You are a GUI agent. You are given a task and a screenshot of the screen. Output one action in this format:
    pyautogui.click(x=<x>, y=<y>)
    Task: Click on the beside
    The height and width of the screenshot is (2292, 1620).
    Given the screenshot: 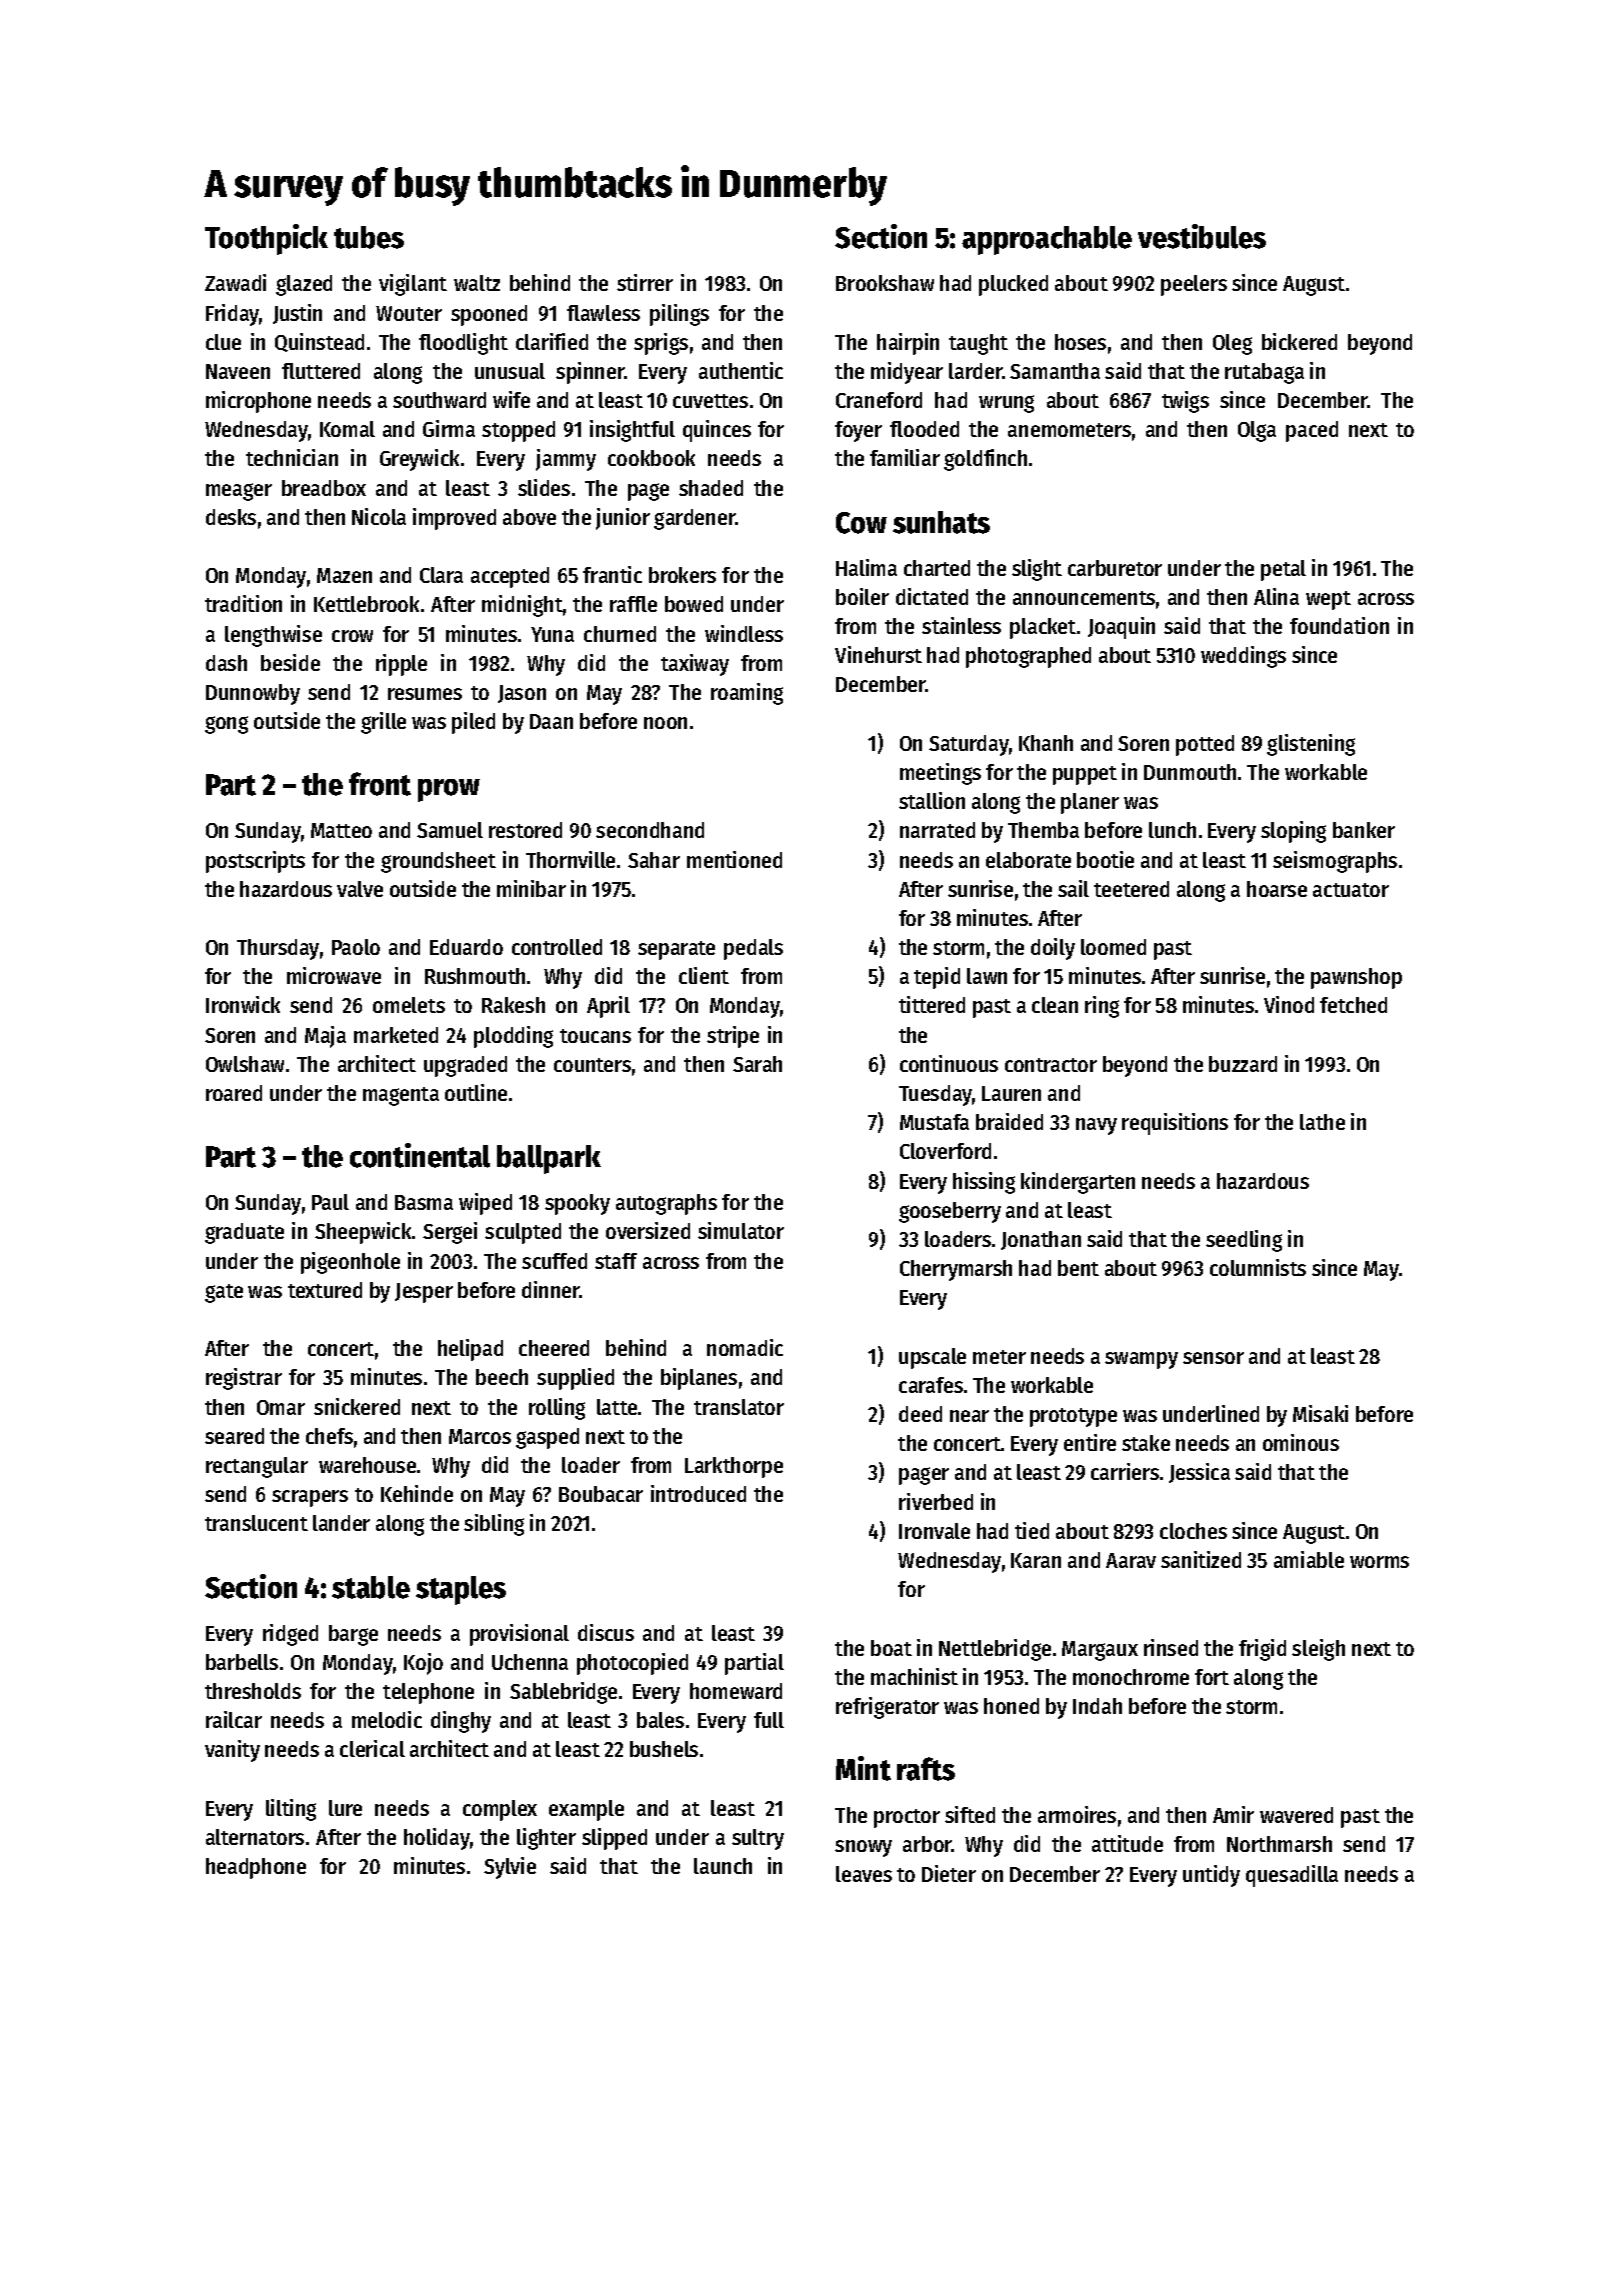 What is the action you would take?
    pyautogui.click(x=290, y=662)
